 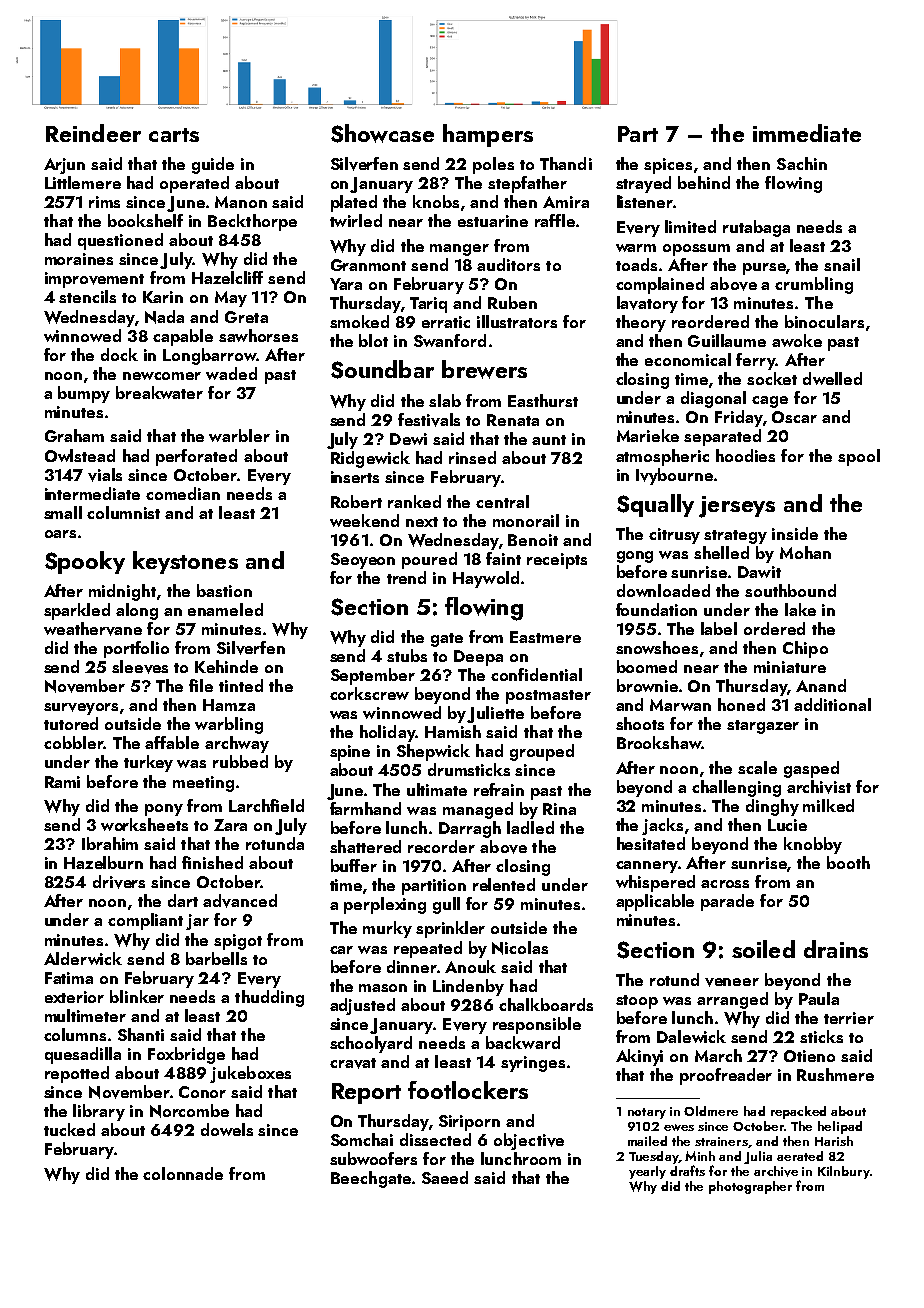 What do you see at coordinates (388, 733) in the screenshot?
I see `holiday` at bounding box center [388, 733].
